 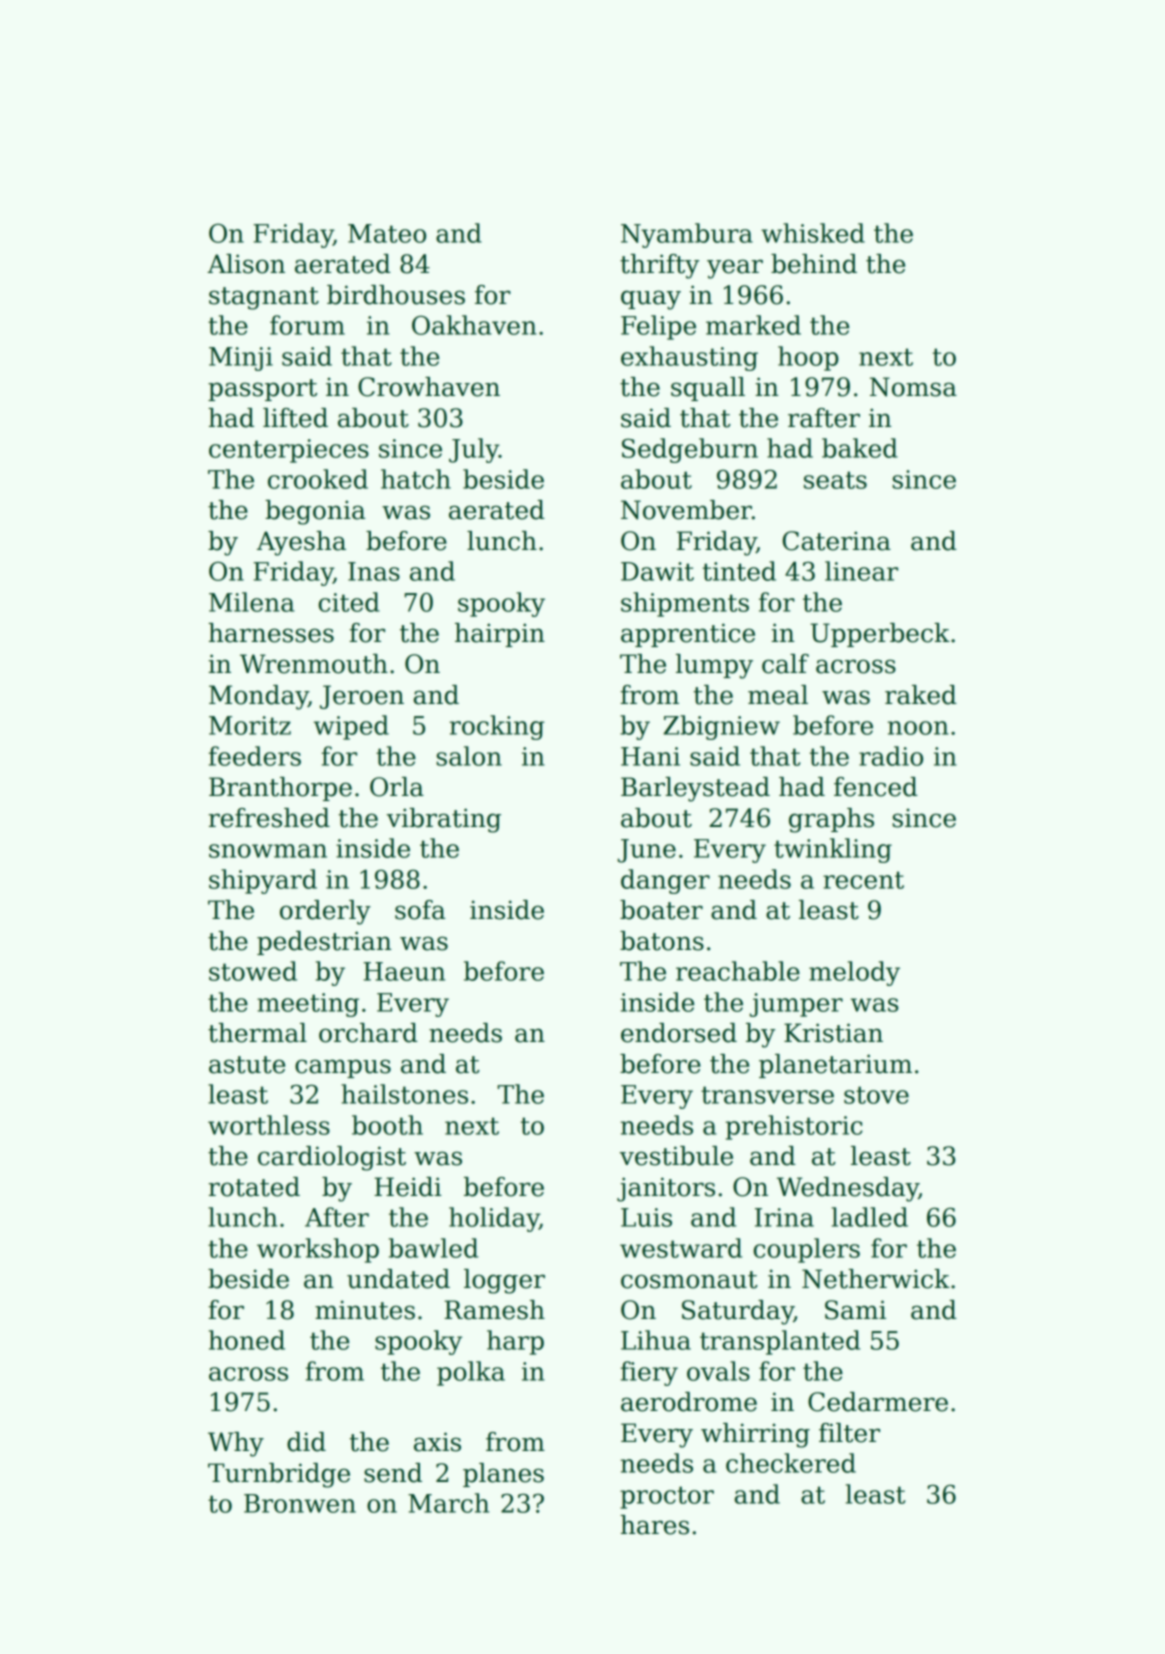 I want to click on did, so click(x=306, y=1442).
